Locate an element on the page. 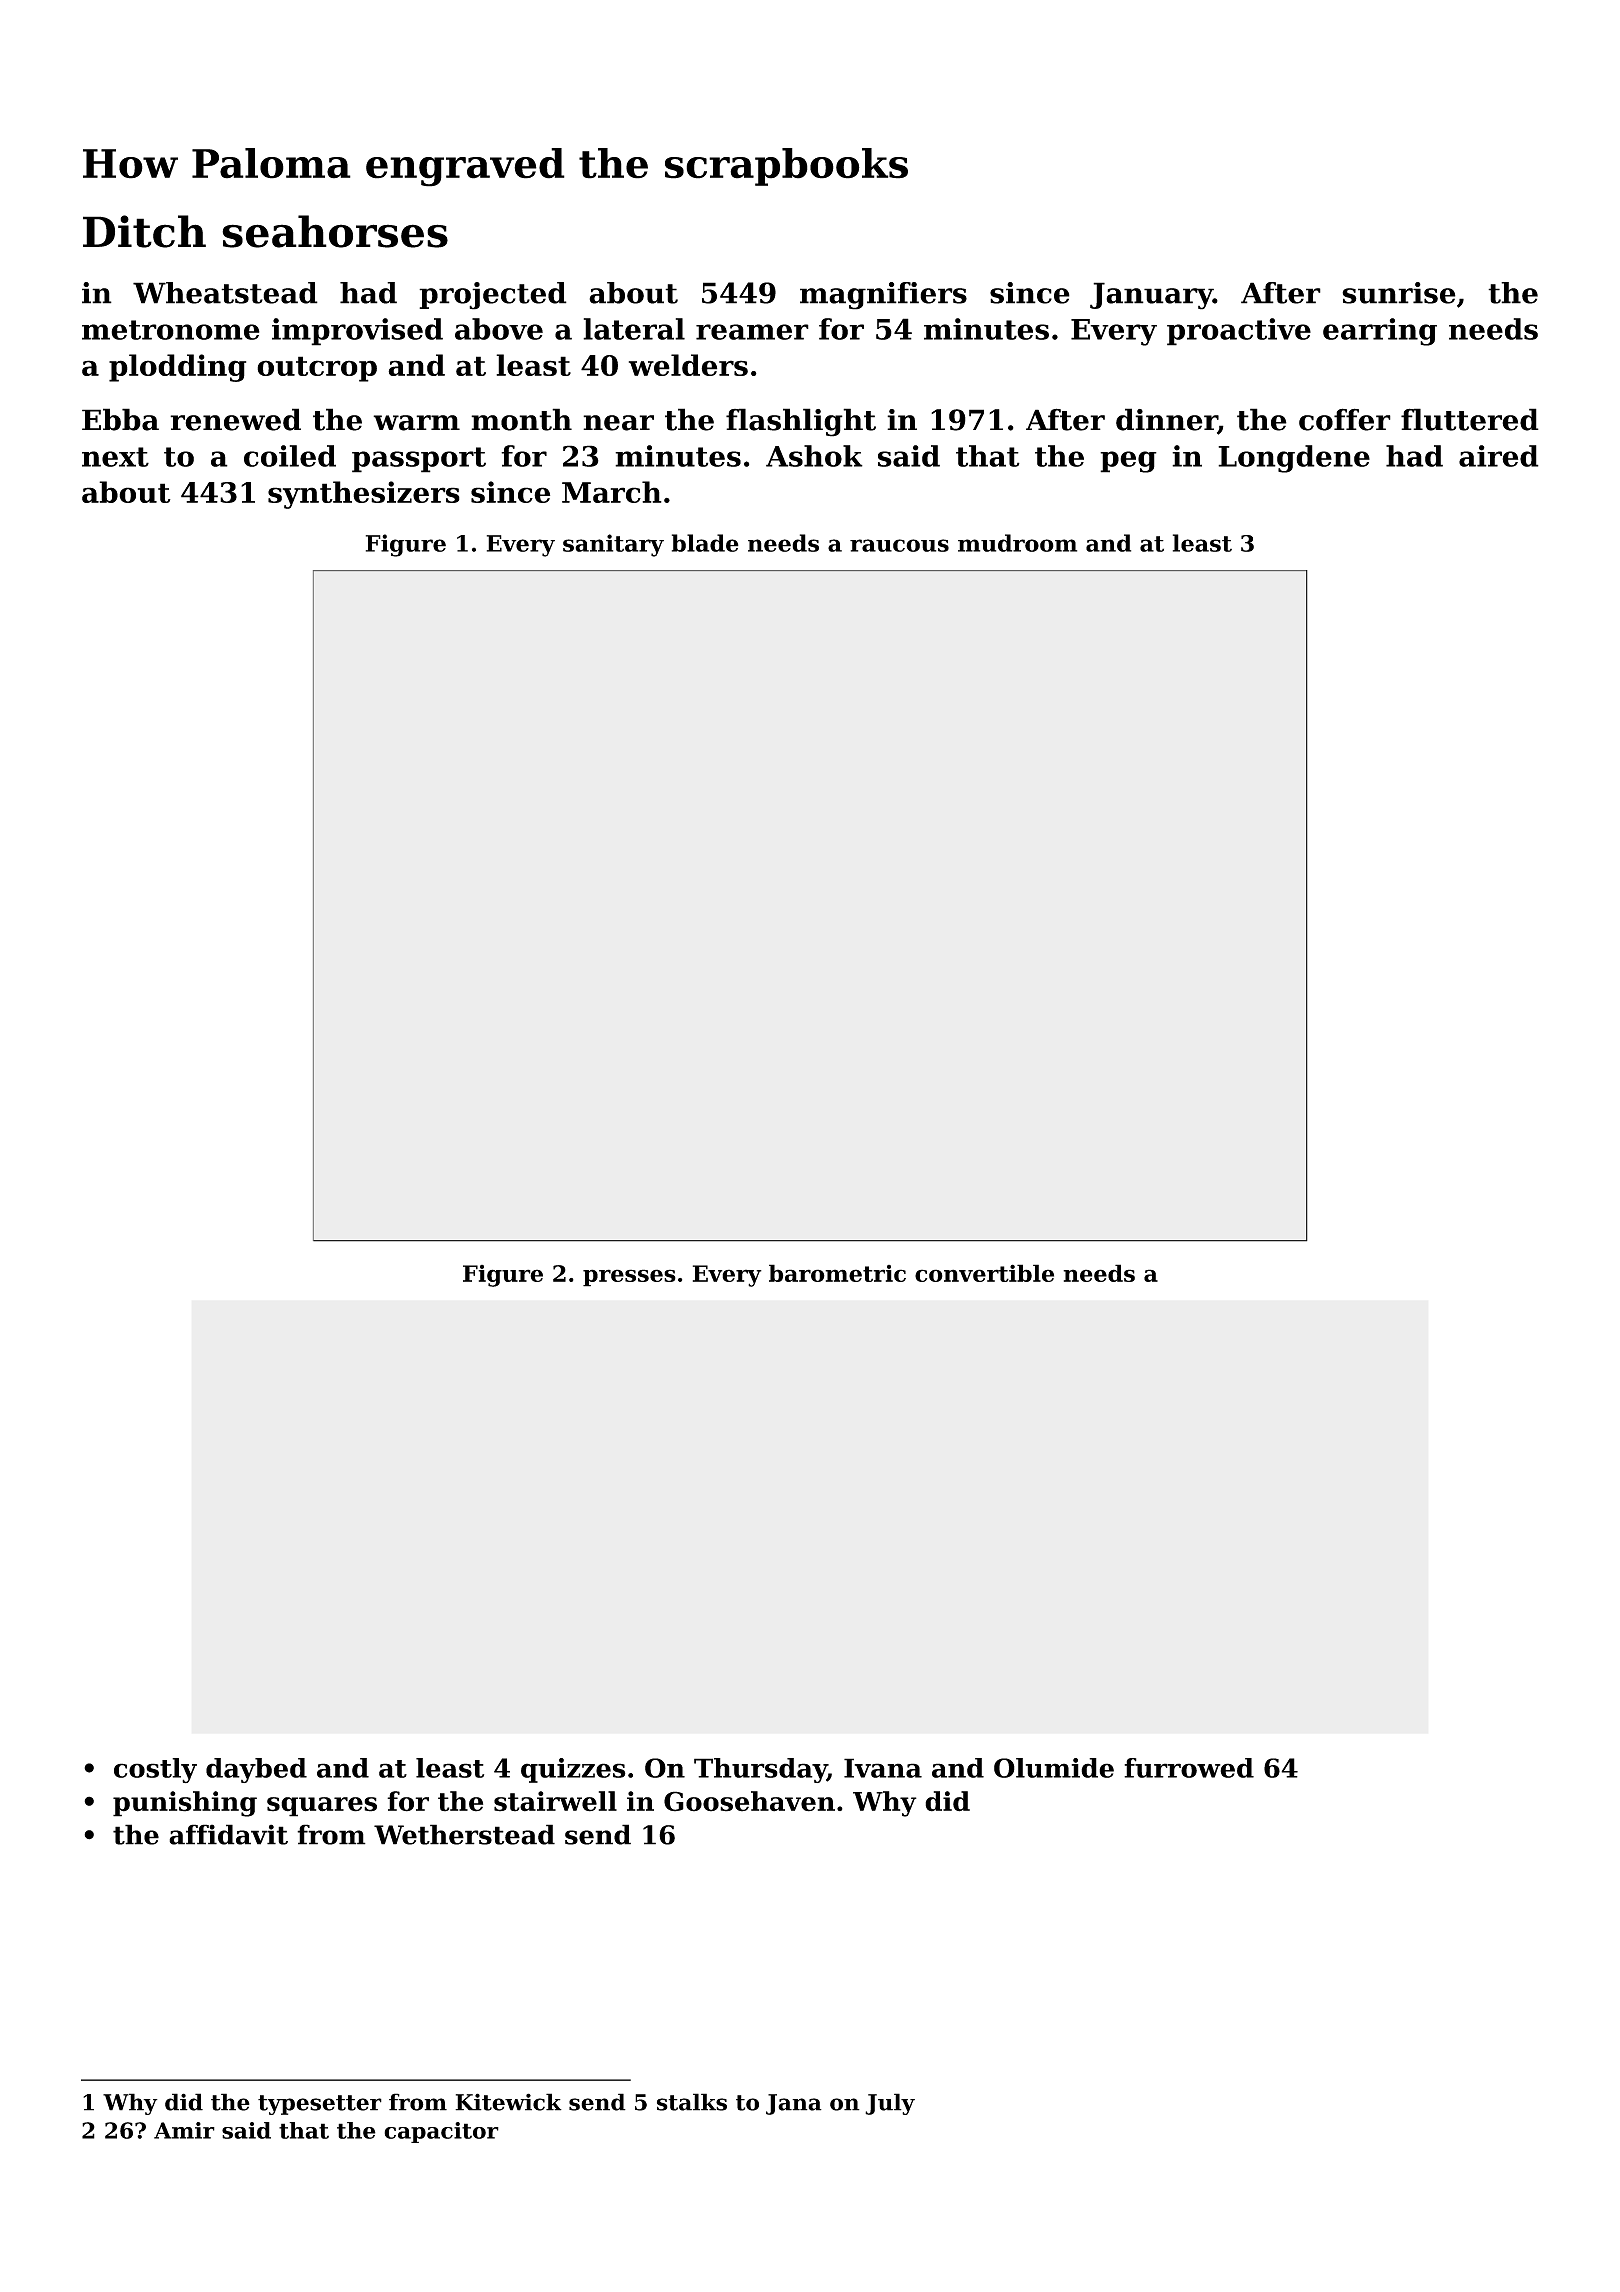  July is located at coordinates (890, 2104).
